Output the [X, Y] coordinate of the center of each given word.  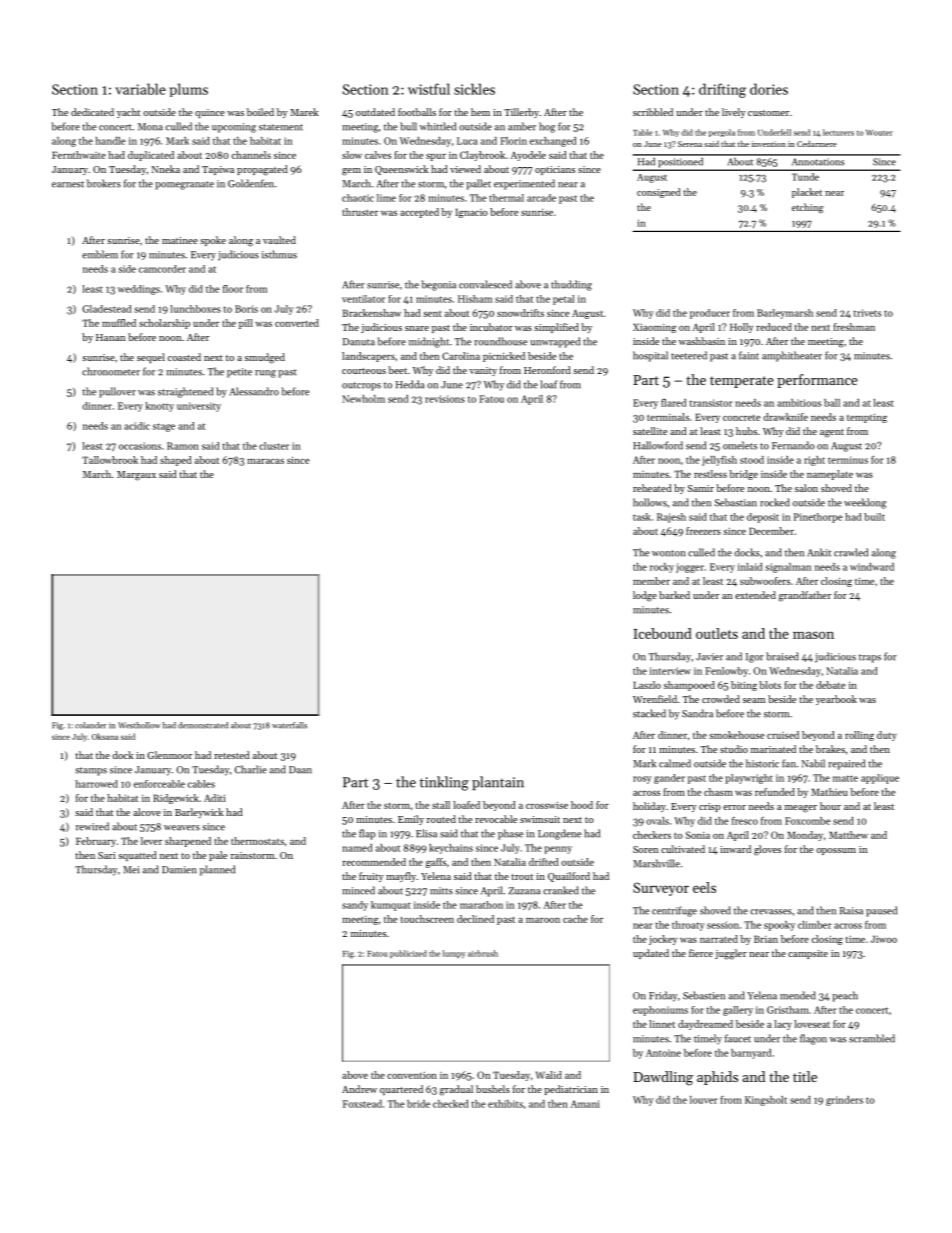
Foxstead [362, 1104]
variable [140, 89]
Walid [549, 1075]
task [642, 517]
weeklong [865, 503]
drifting [722, 90]
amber [522, 126]
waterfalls [289, 725]
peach [845, 996]
